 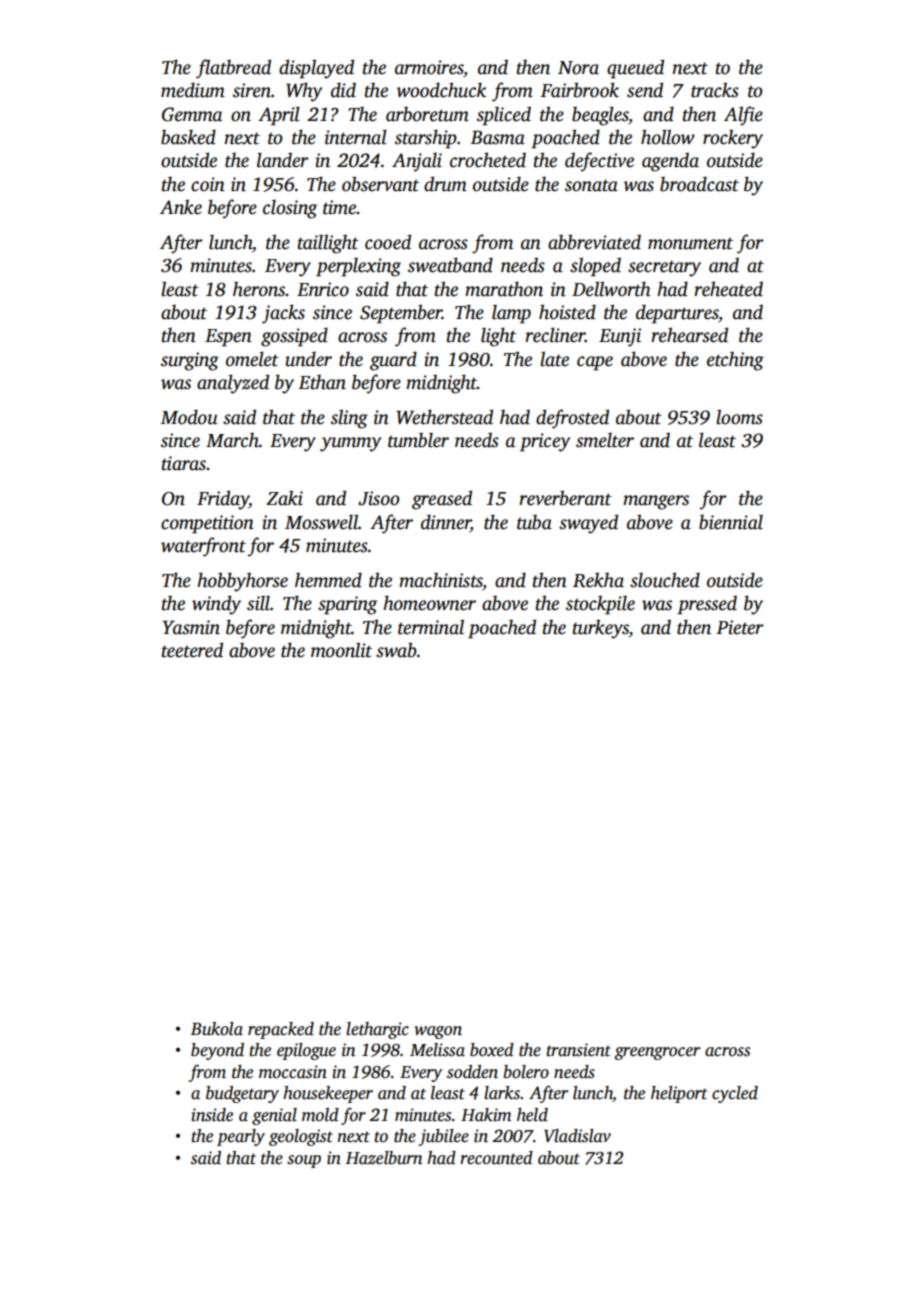 What do you see at coordinates (304, 1161) in the document?
I see `soup` at bounding box center [304, 1161].
